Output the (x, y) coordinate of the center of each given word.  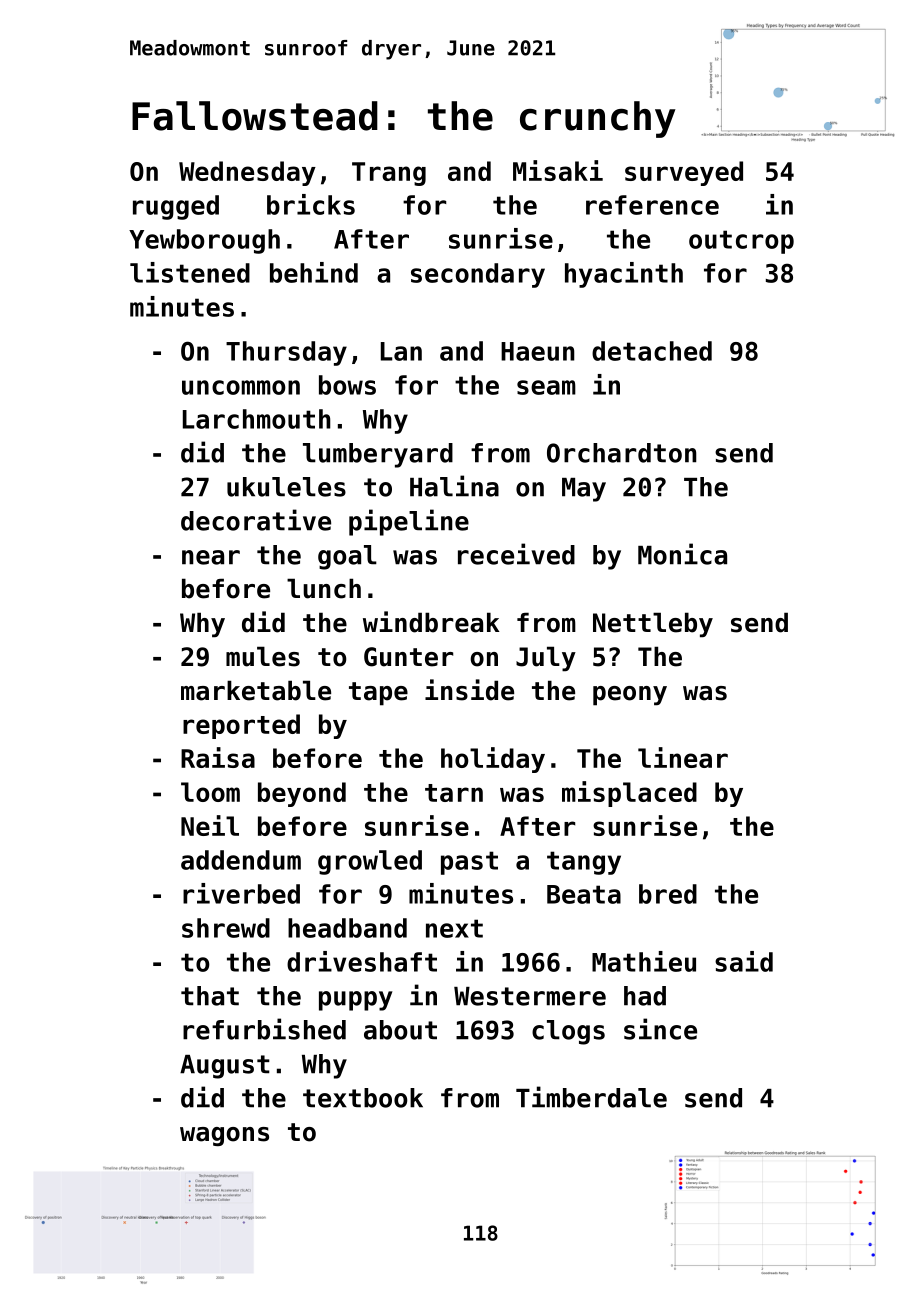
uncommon (241, 387)
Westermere (530, 996)
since (660, 1029)
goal (347, 557)
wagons (224, 1136)
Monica (682, 554)
